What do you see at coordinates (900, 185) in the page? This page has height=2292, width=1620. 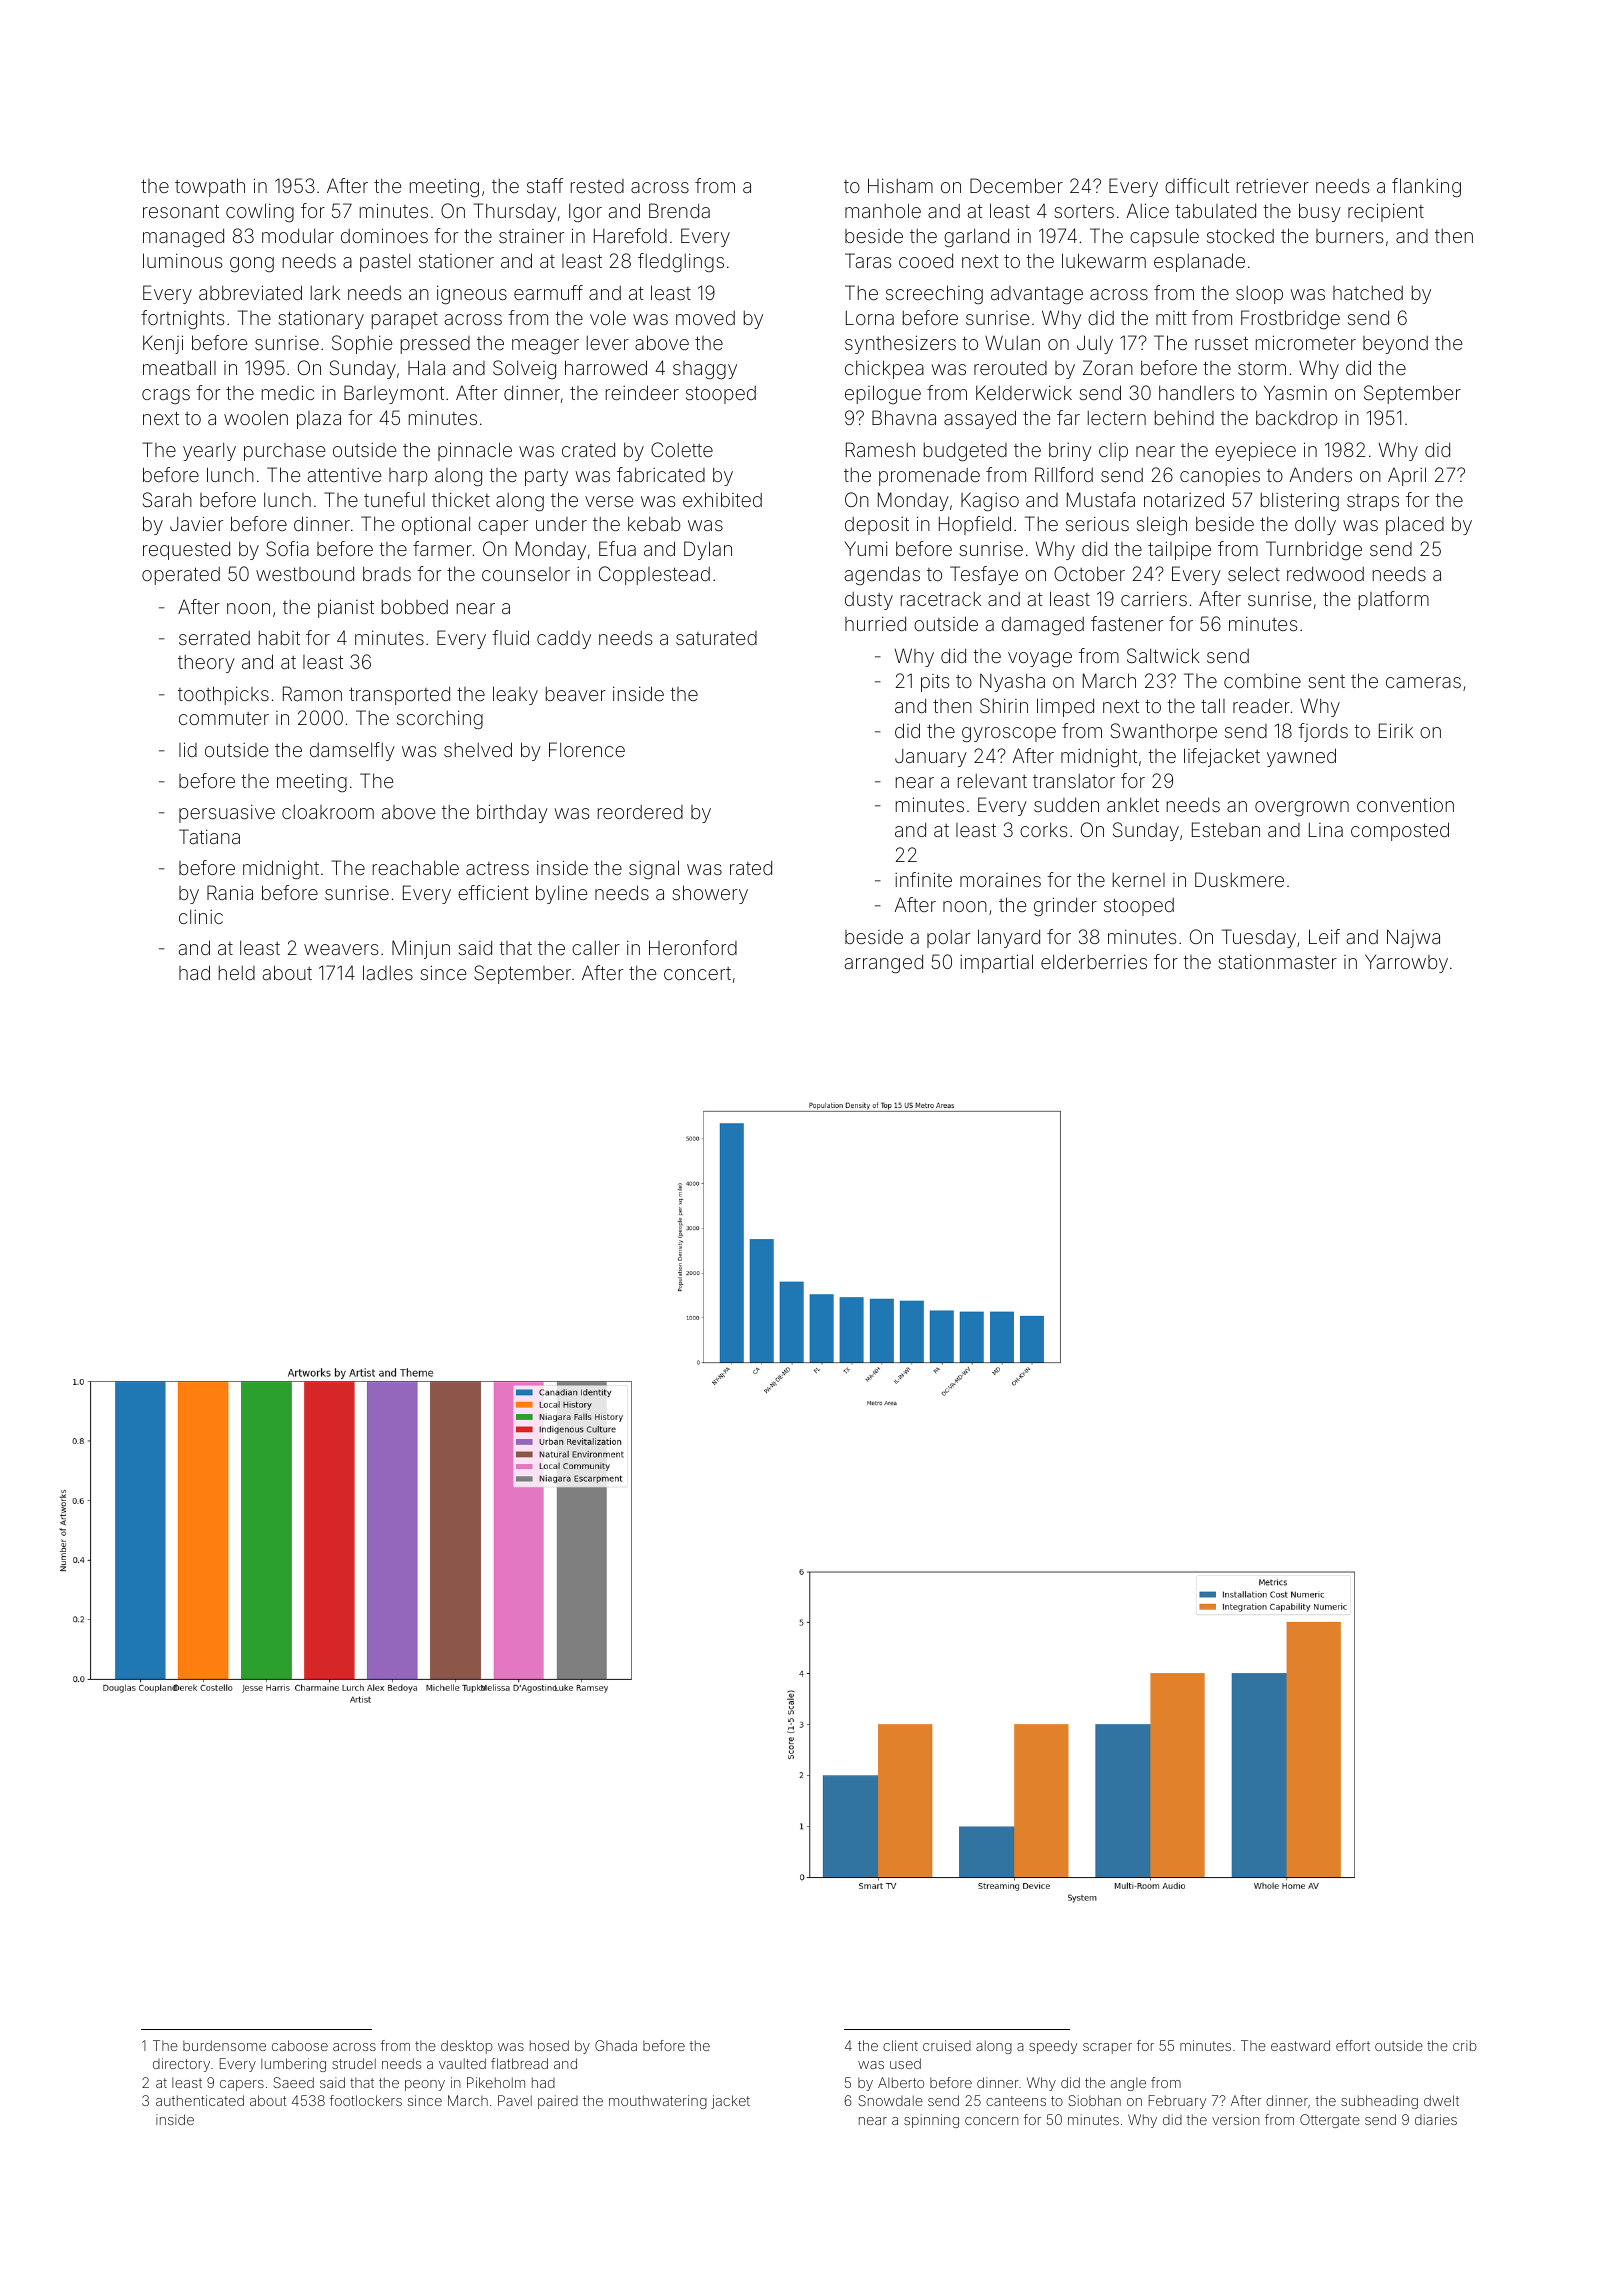 I see `Hisham` at bounding box center [900, 185].
